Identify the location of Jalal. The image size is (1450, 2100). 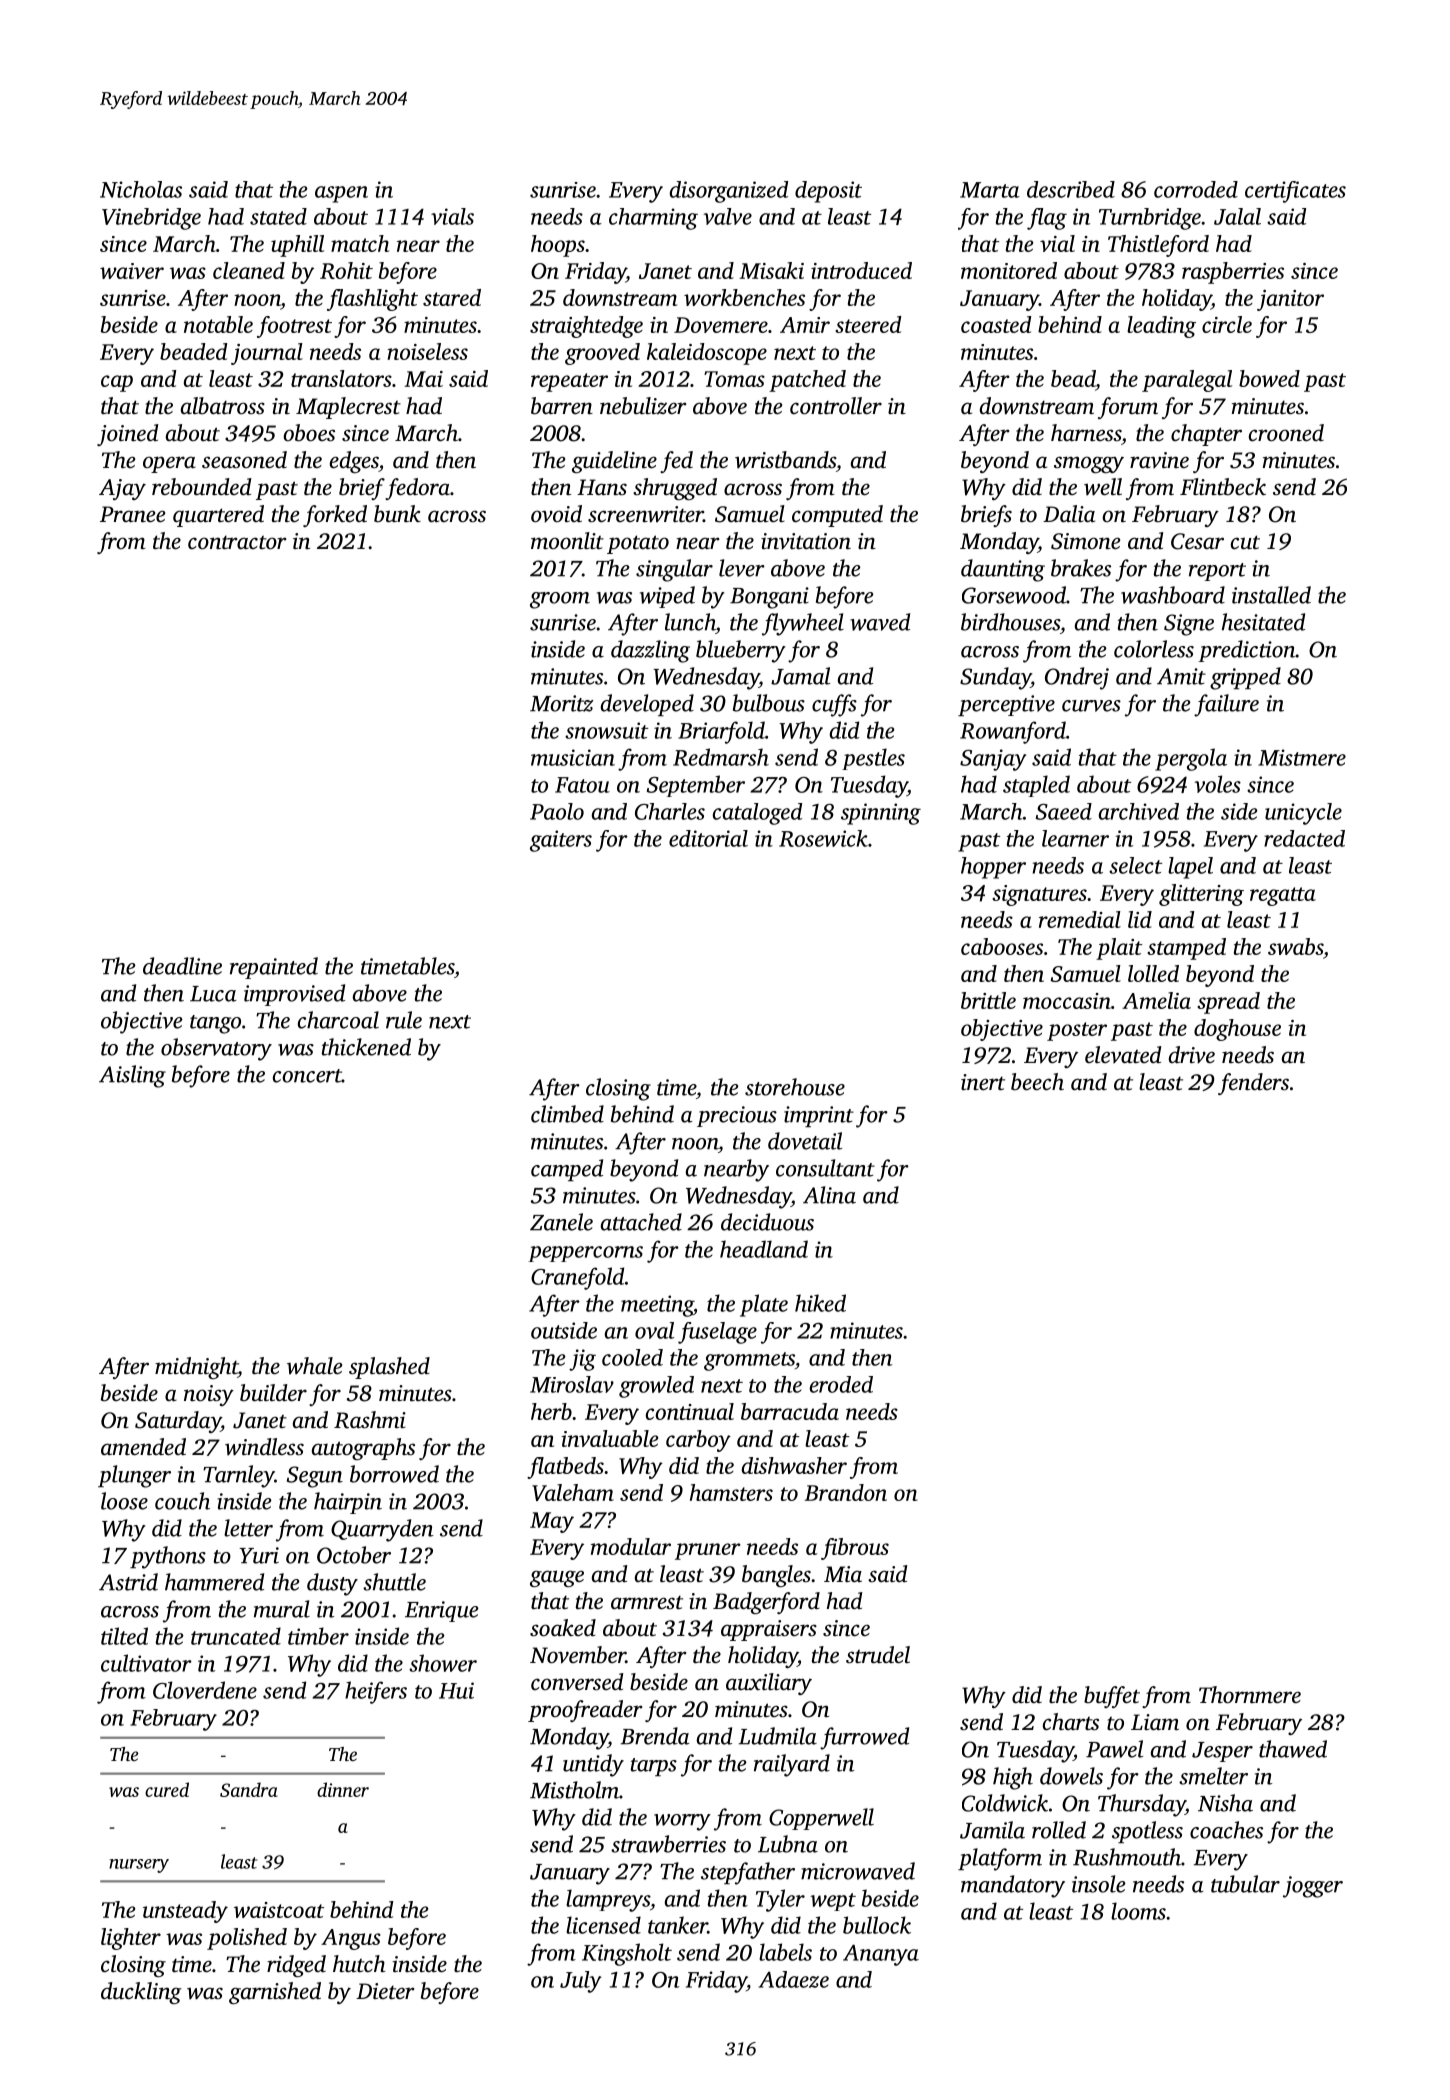
(1237, 216).
